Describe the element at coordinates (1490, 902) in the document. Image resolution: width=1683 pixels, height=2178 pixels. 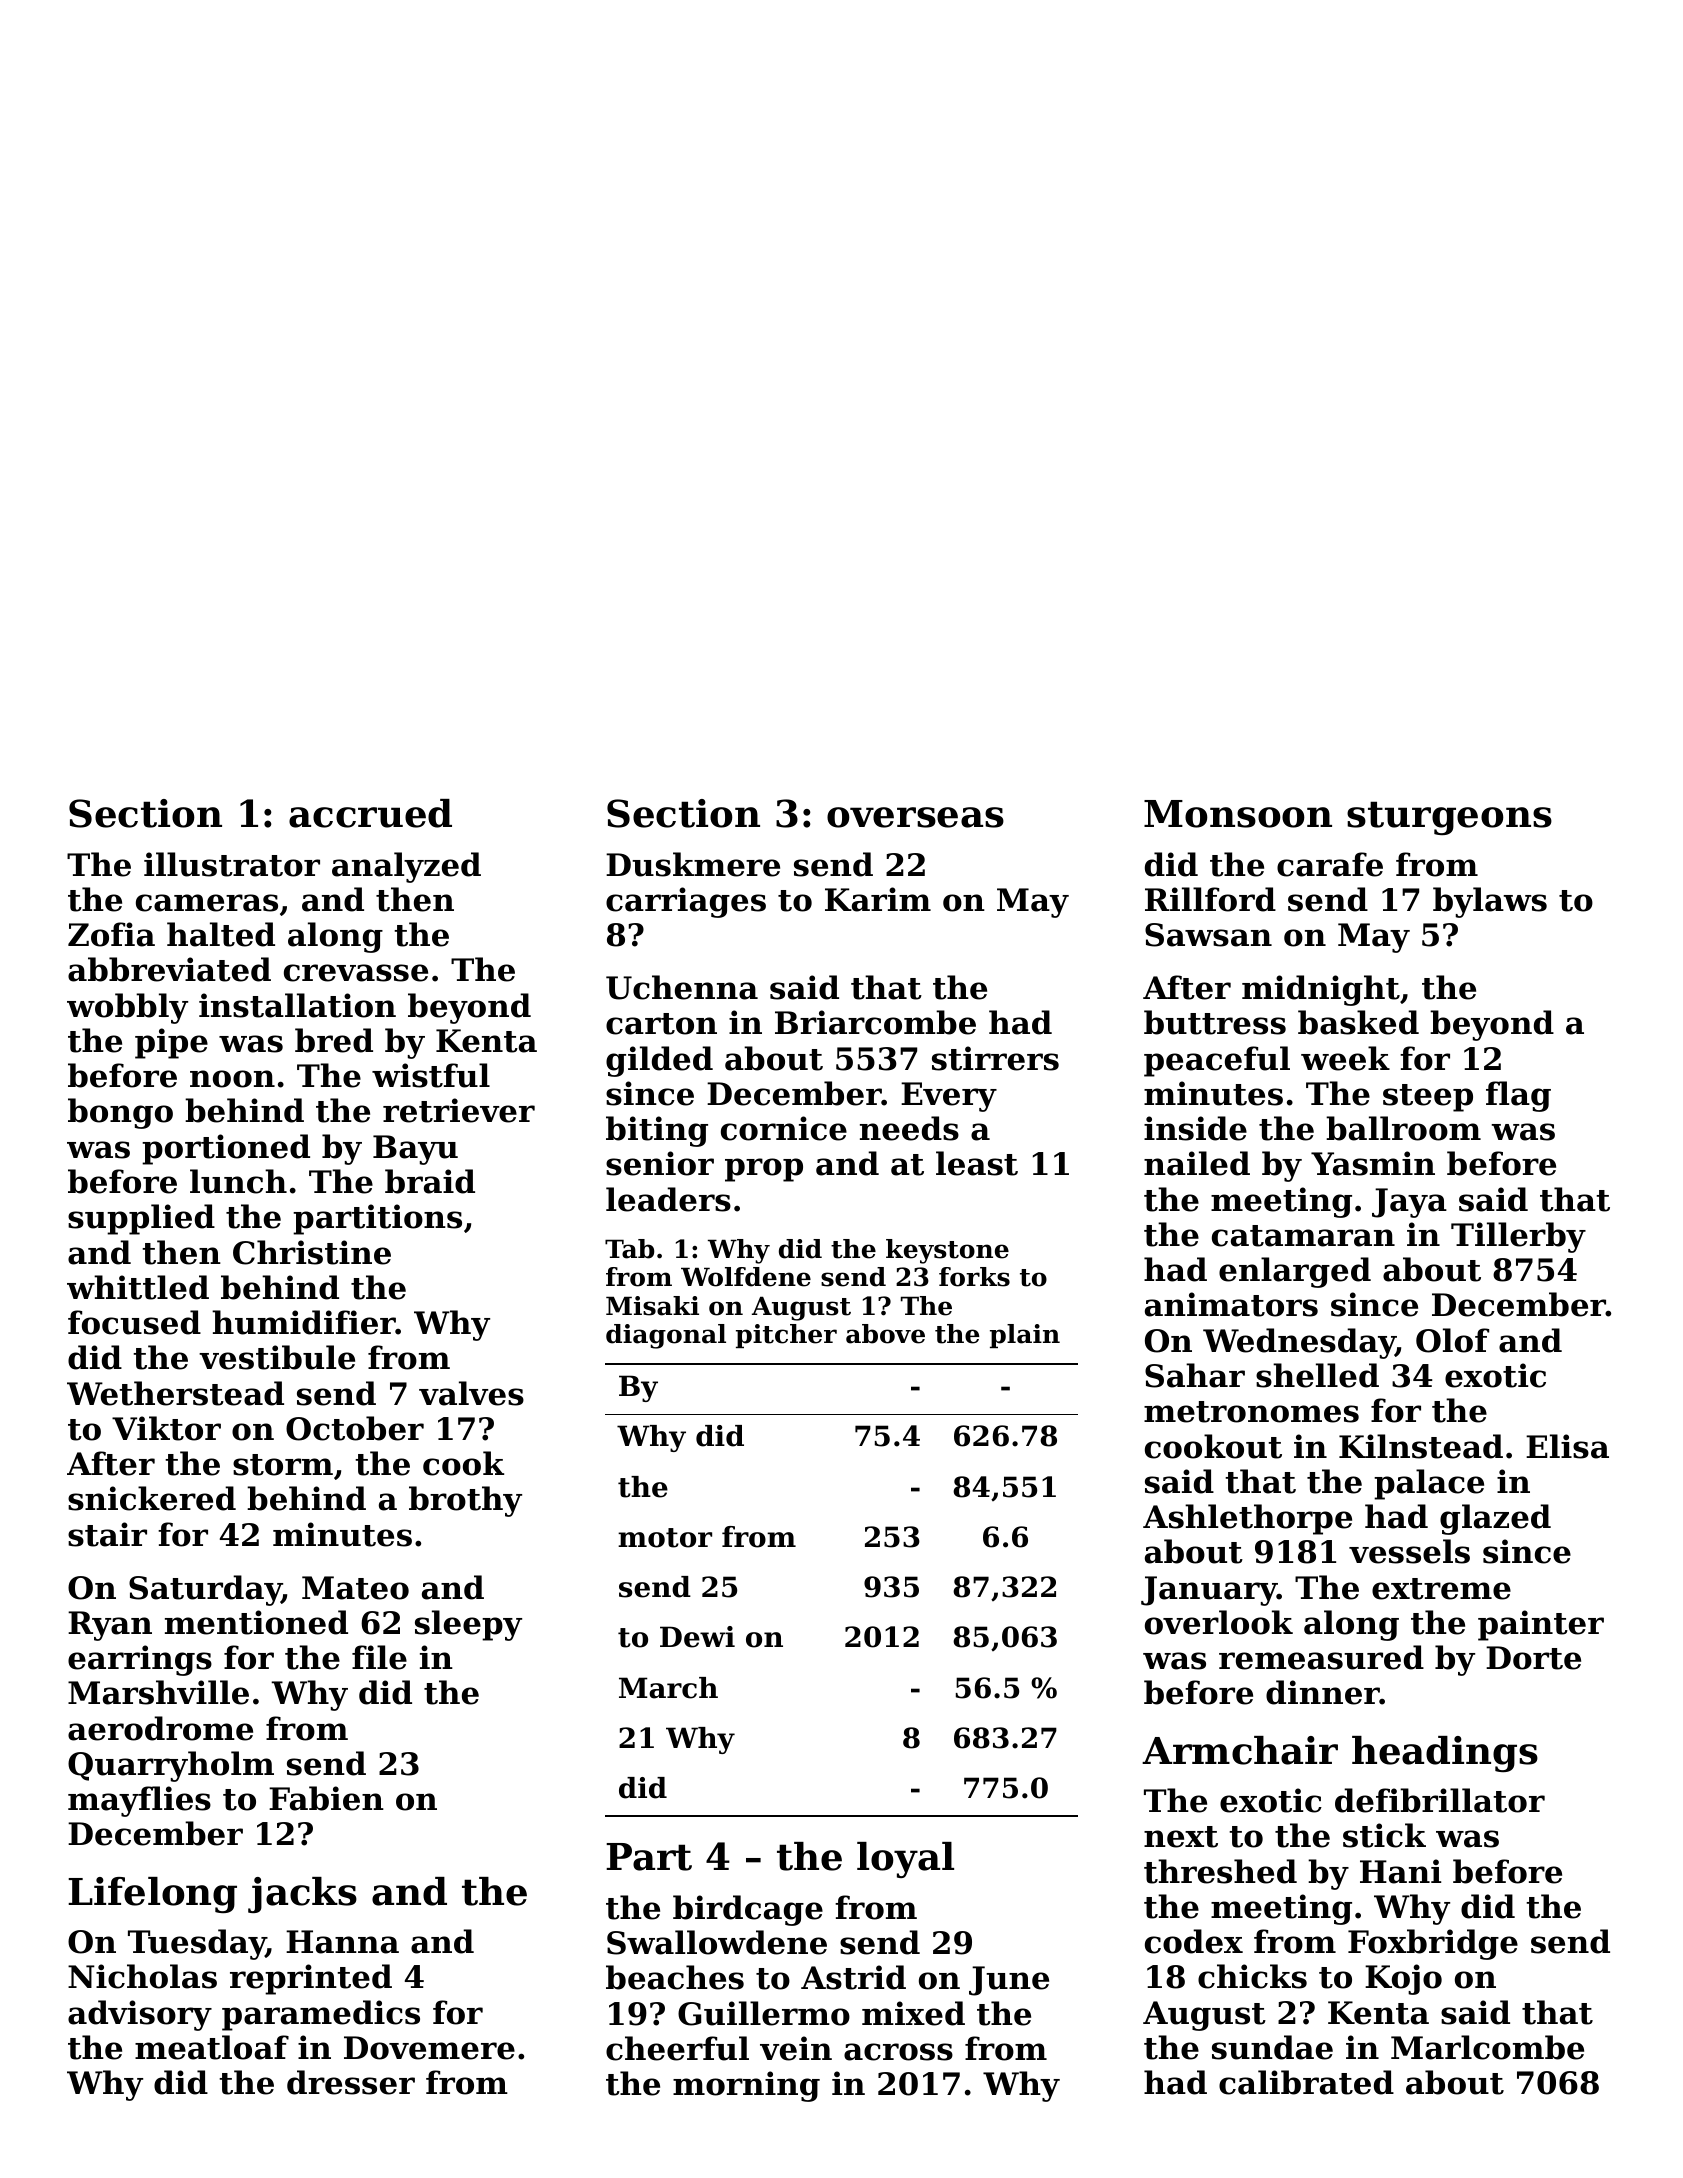
I see `bylaws` at that location.
